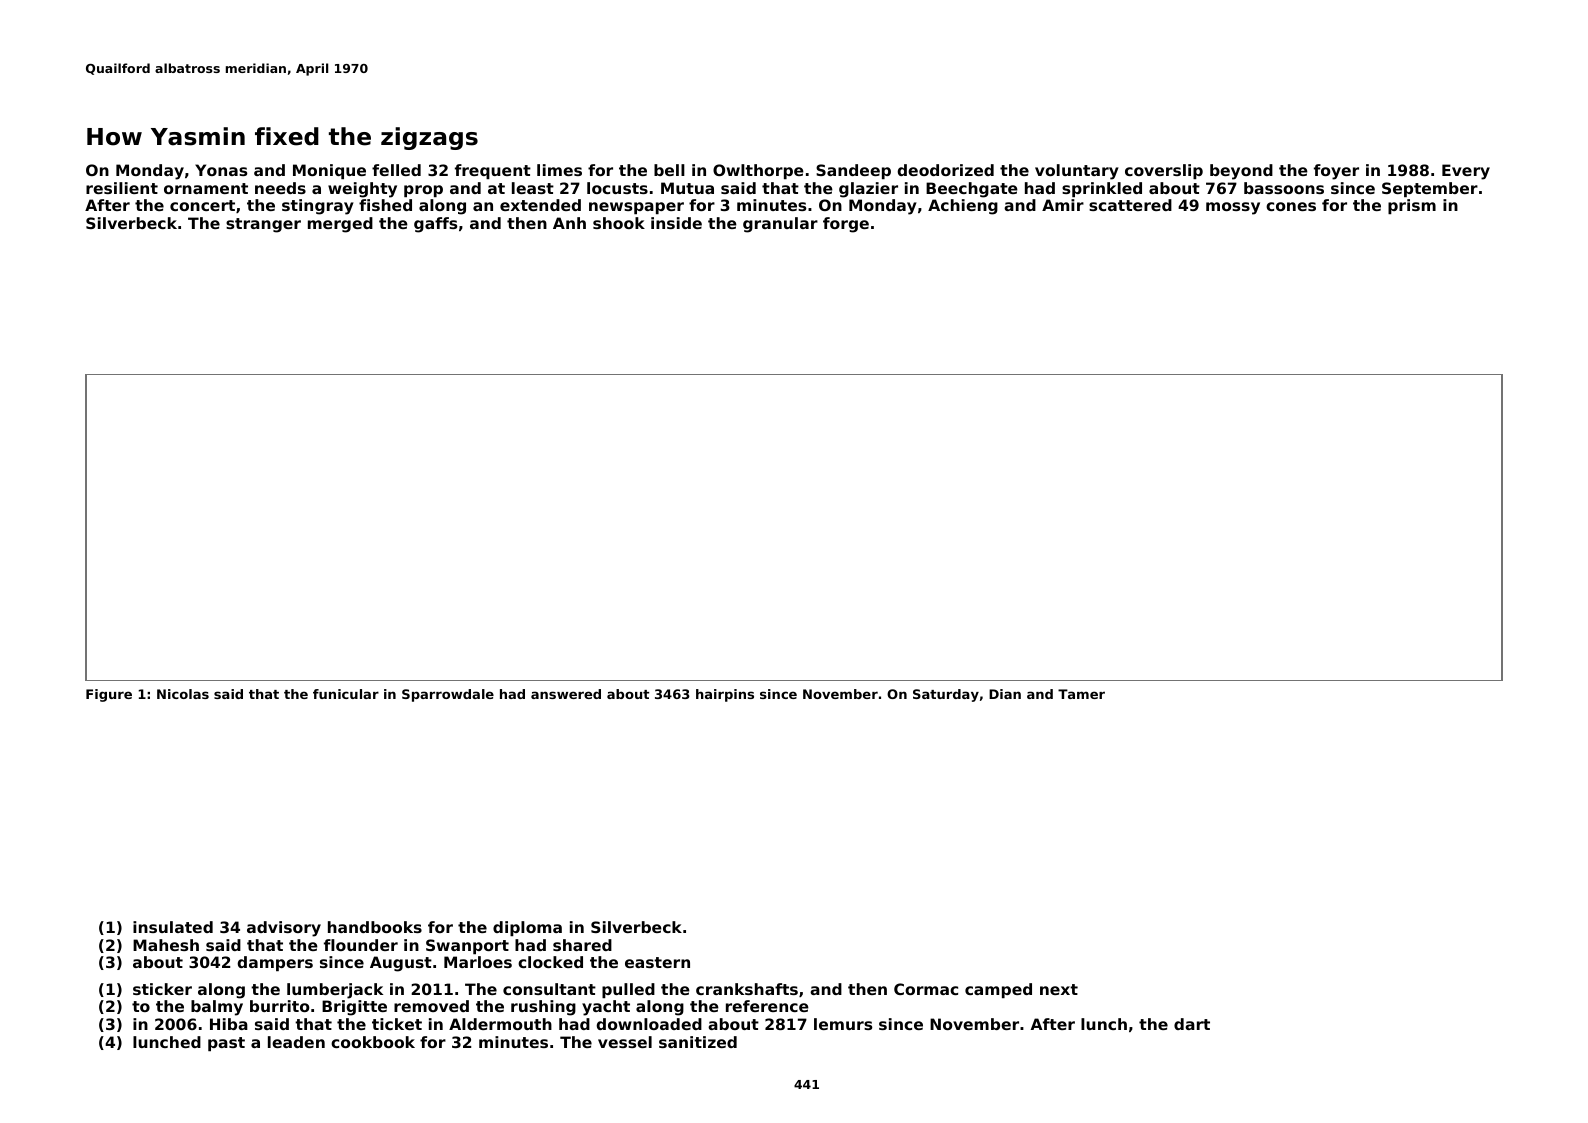  What do you see at coordinates (1192, 1024) in the document?
I see `dart` at bounding box center [1192, 1024].
